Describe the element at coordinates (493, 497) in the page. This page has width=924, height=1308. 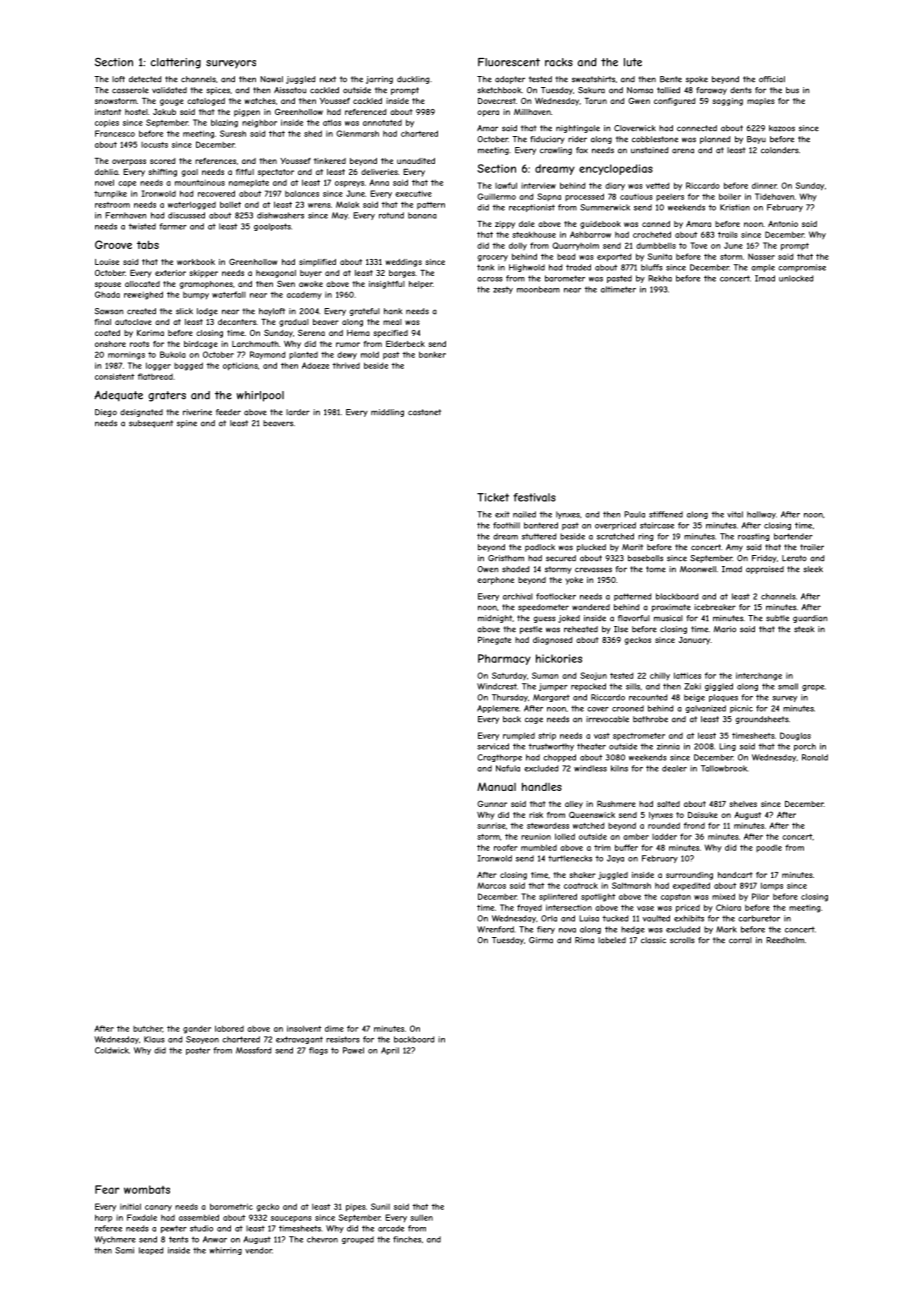
I see `Ticket` at that location.
